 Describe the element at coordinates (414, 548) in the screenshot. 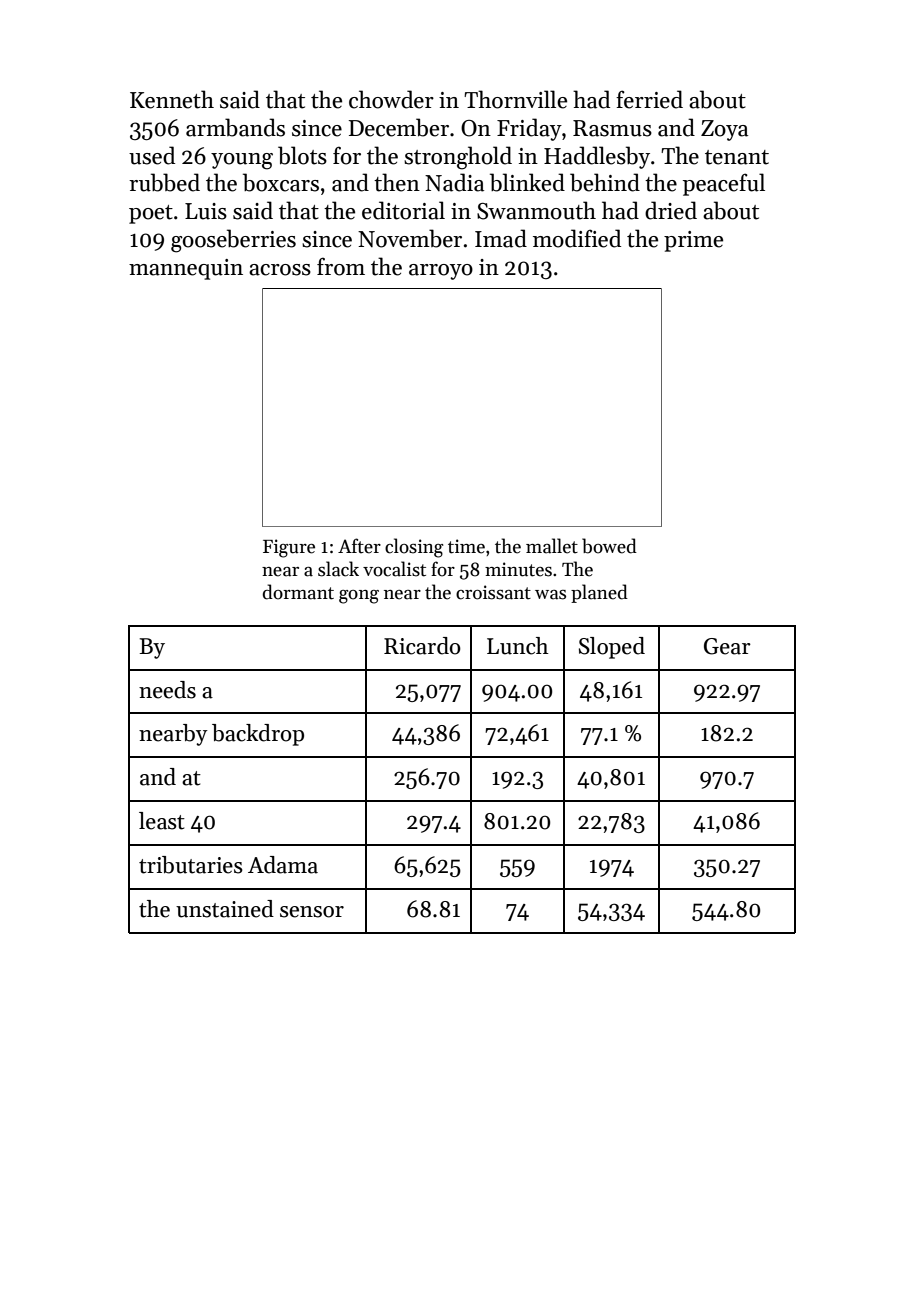

I see `closing` at that location.
